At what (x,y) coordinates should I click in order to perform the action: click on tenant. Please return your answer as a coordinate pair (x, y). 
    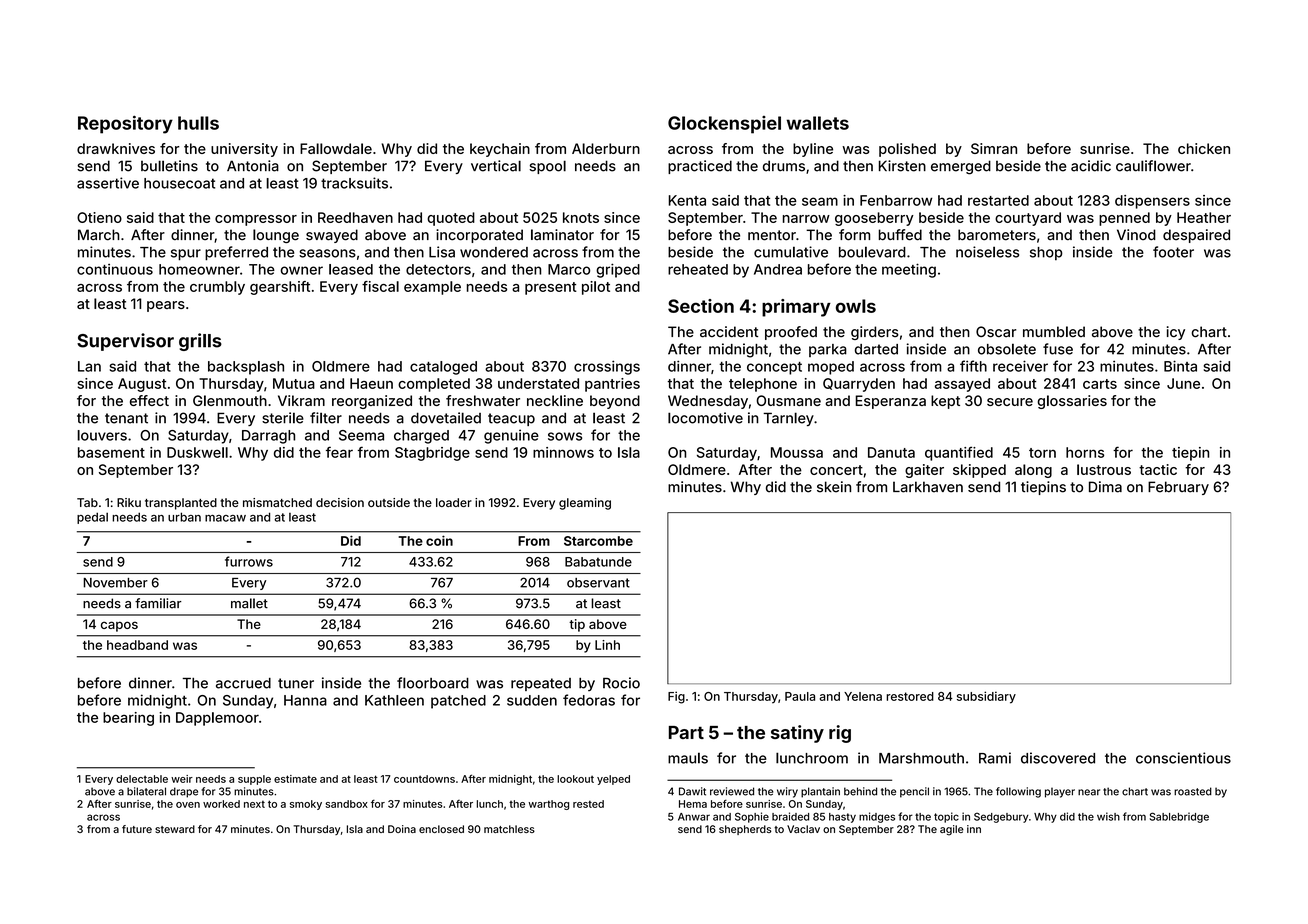
    Looking at the image, I should click on (126, 418).
